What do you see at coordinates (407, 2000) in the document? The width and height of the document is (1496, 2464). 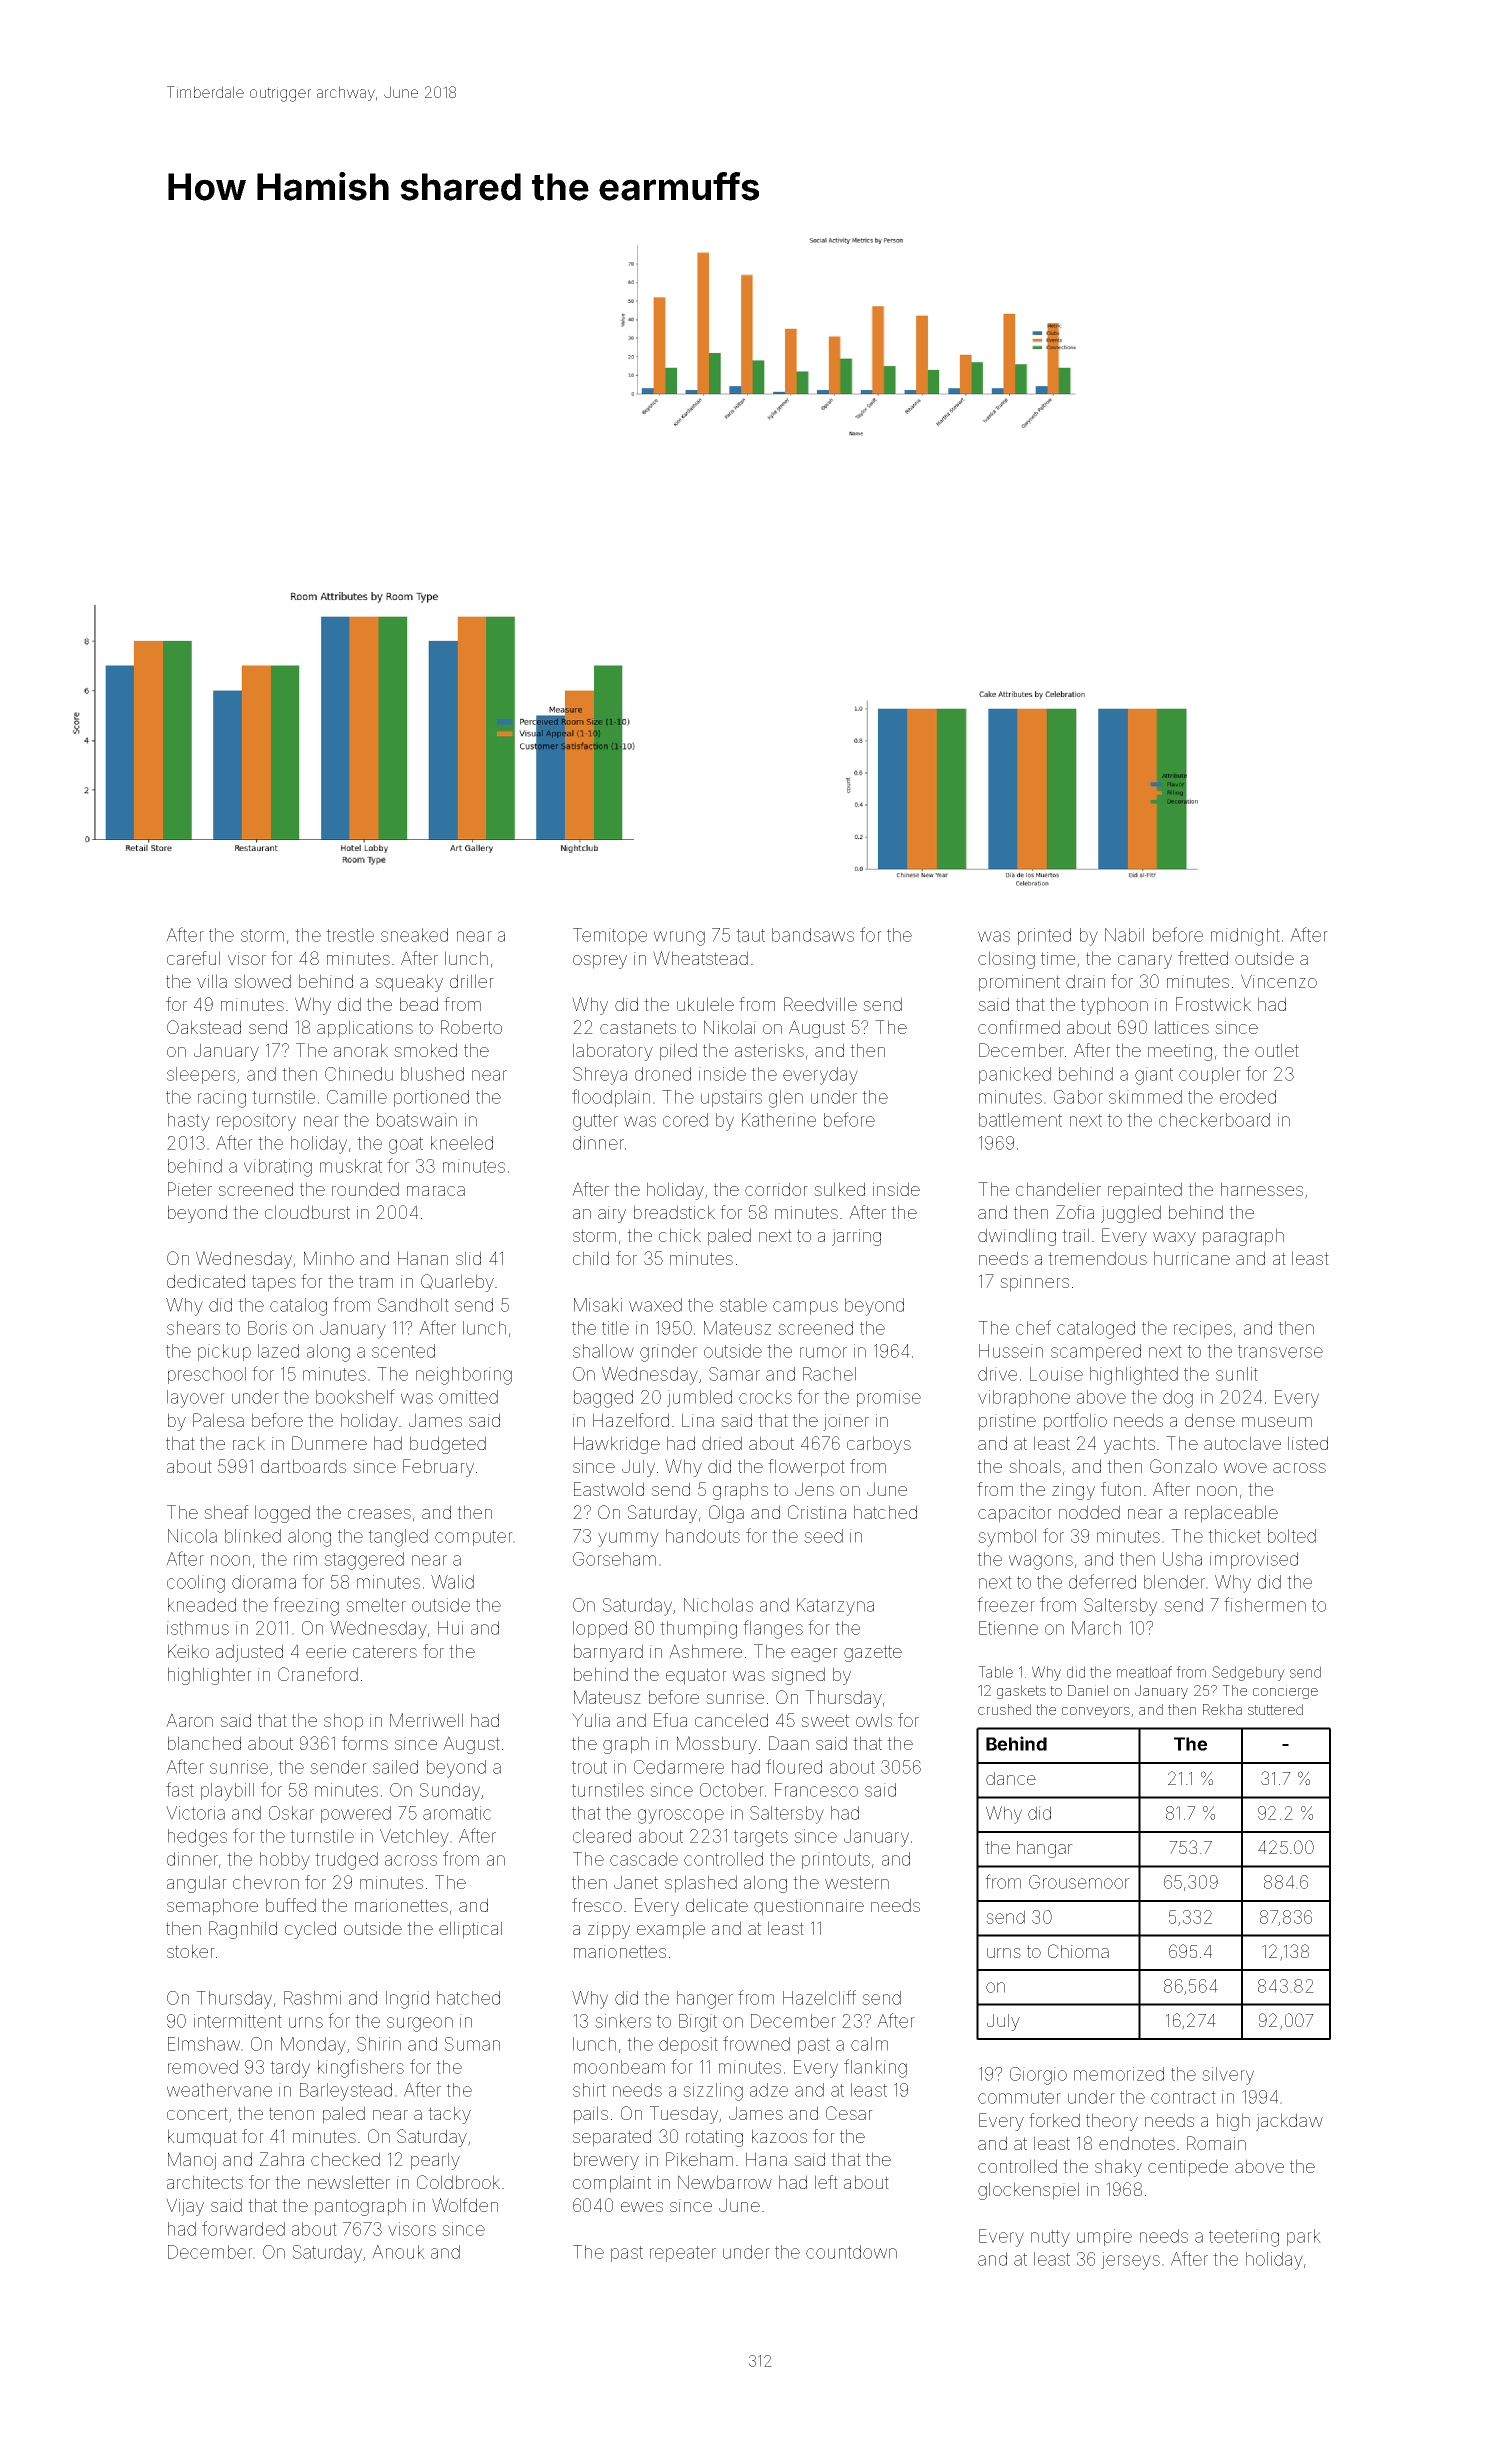 I see `Ingrid` at bounding box center [407, 2000].
